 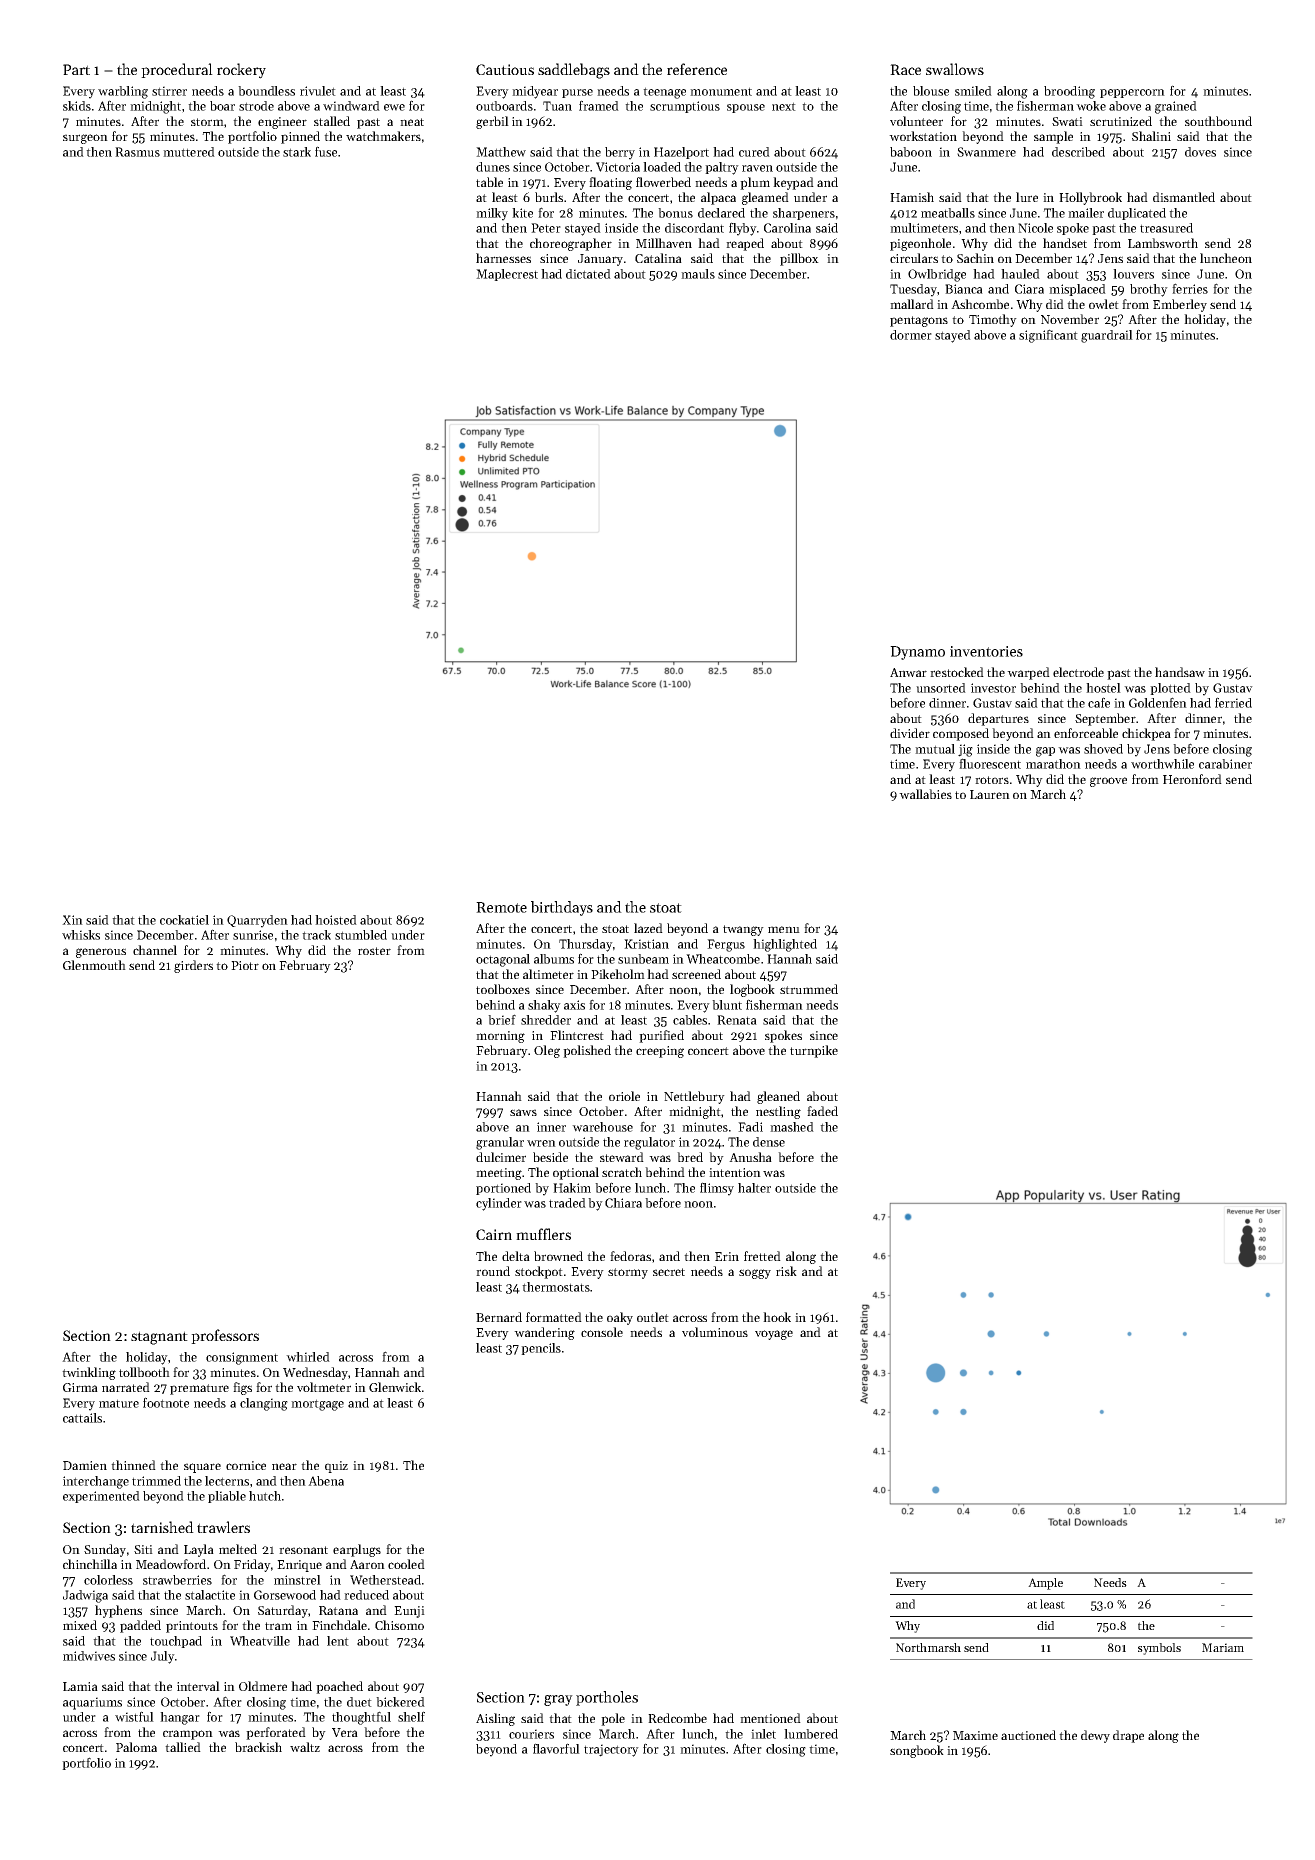 What do you see at coordinates (499, 1174) in the image?
I see `meeting` at bounding box center [499, 1174].
